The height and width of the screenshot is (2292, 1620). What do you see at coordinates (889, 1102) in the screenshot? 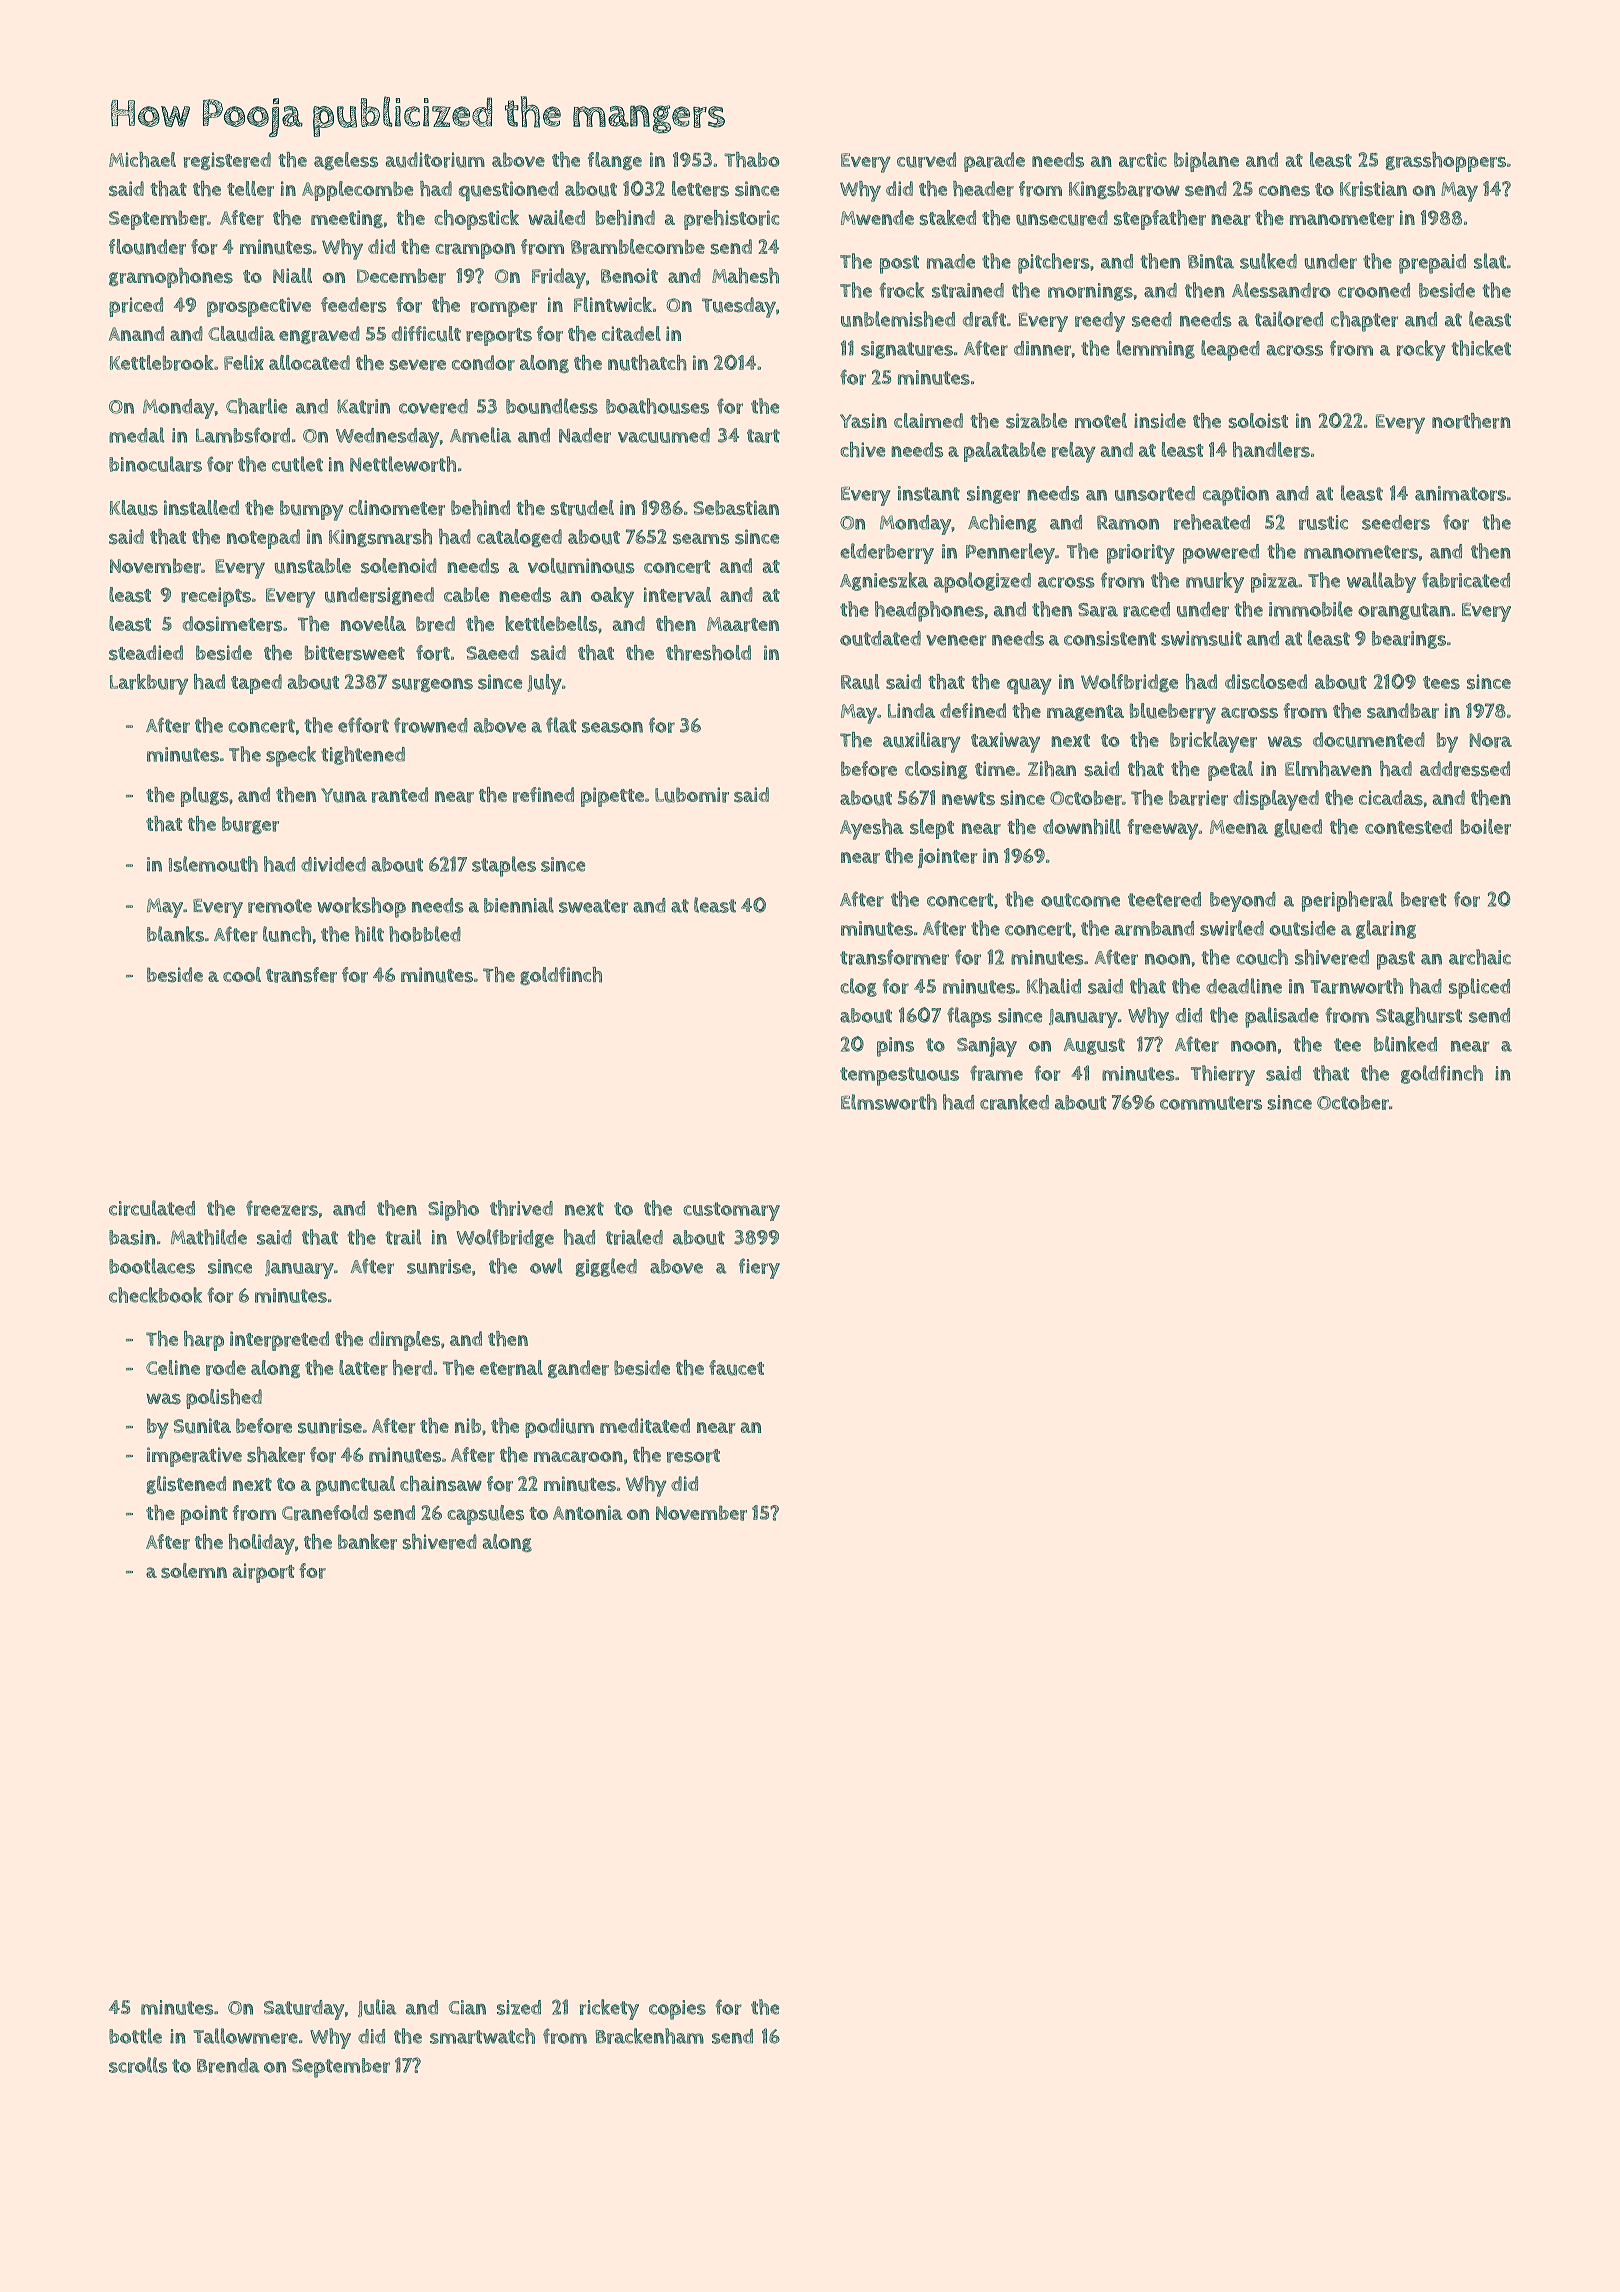
I see `Elmsworth` at bounding box center [889, 1102].
